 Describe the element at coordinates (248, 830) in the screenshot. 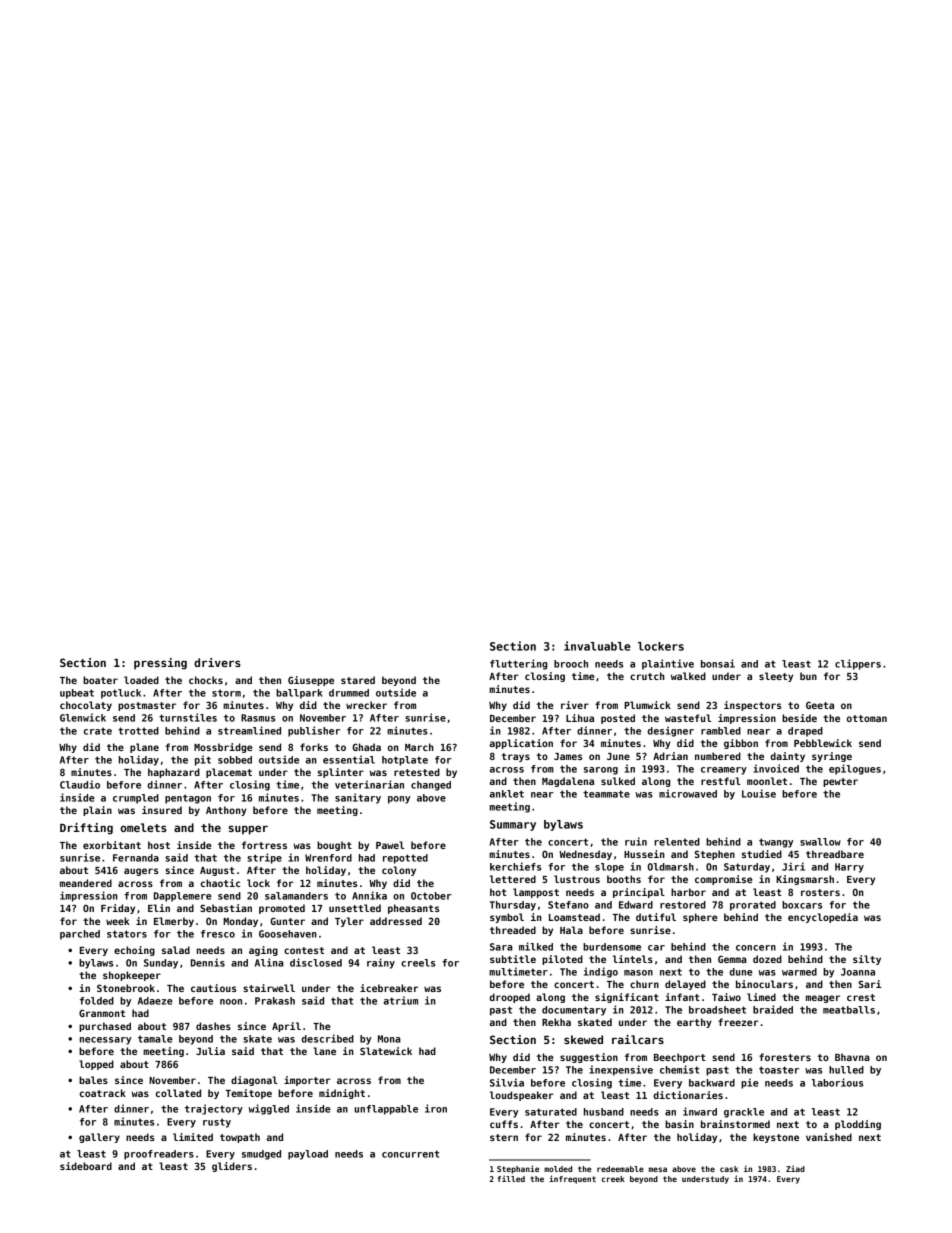

I see `supper` at that location.
